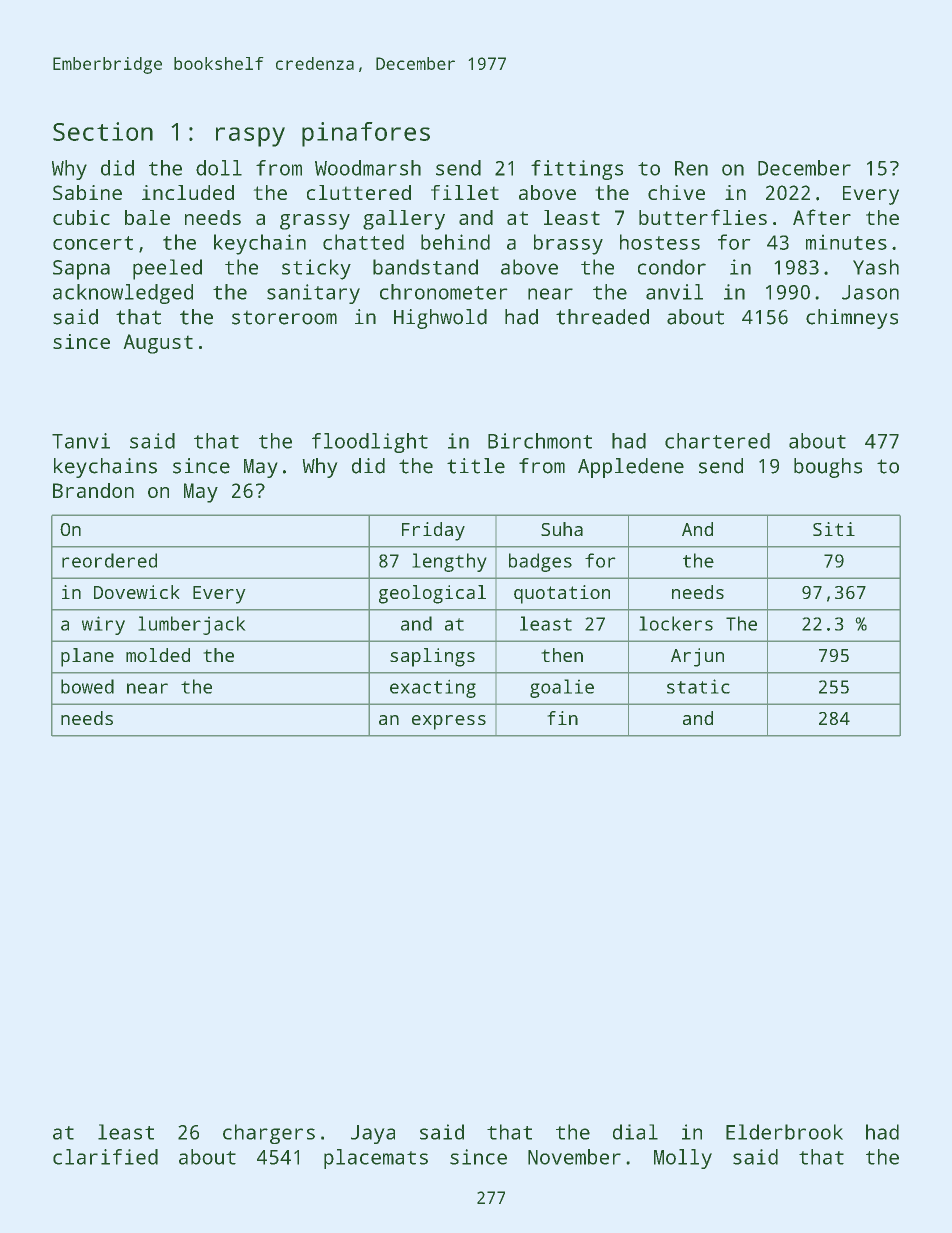 Image resolution: width=952 pixels, height=1233 pixels. What do you see at coordinates (250, 137) in the page?
I see `raspy` at bounding box center [250, 137].
